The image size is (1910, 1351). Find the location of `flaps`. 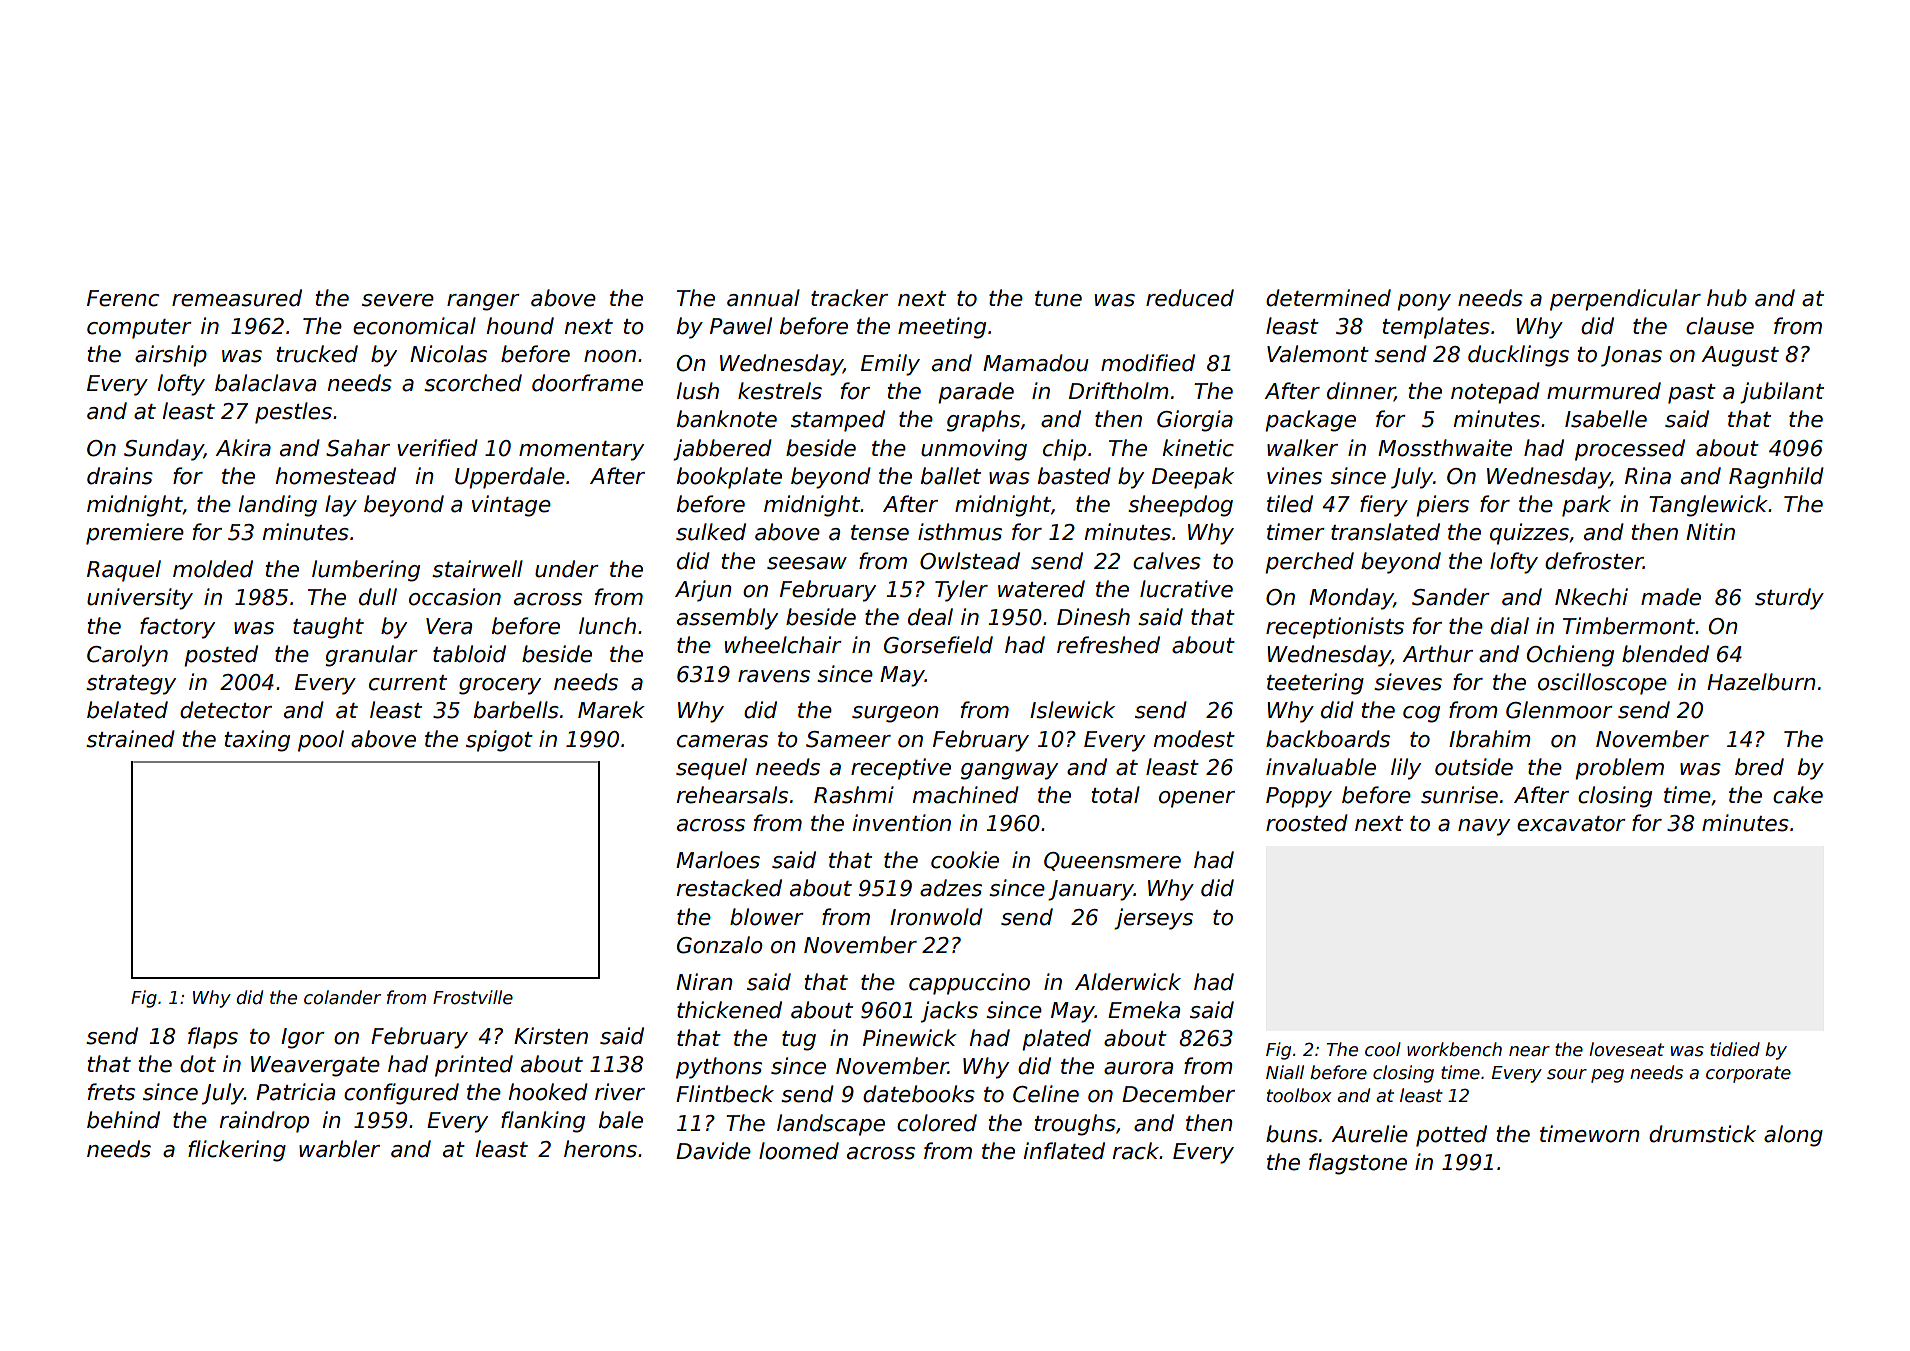

flaps is located at coordinates (213, 1038).
